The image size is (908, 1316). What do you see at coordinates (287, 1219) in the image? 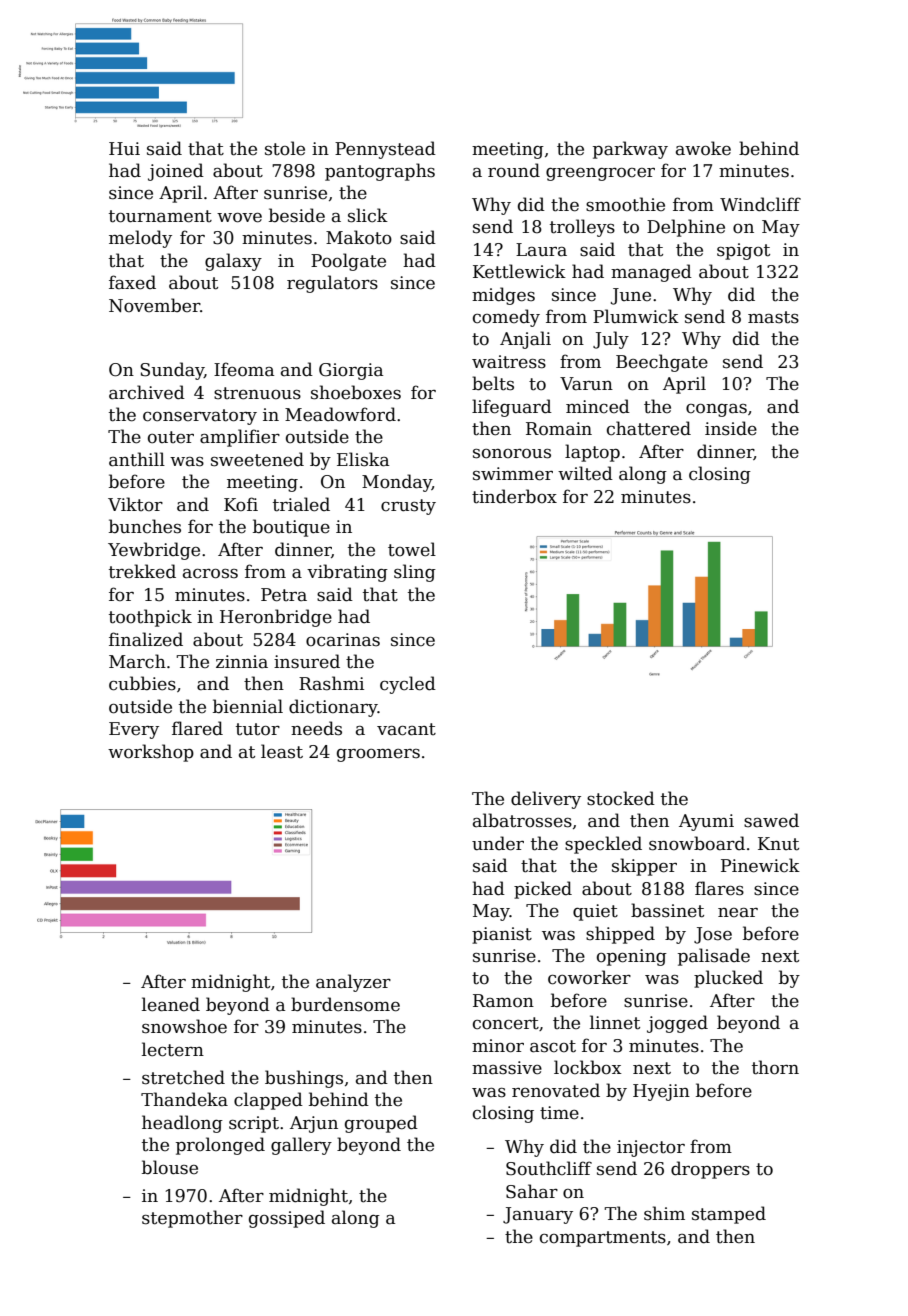
I see `gossiped` at bounding box center [287, 1219].
